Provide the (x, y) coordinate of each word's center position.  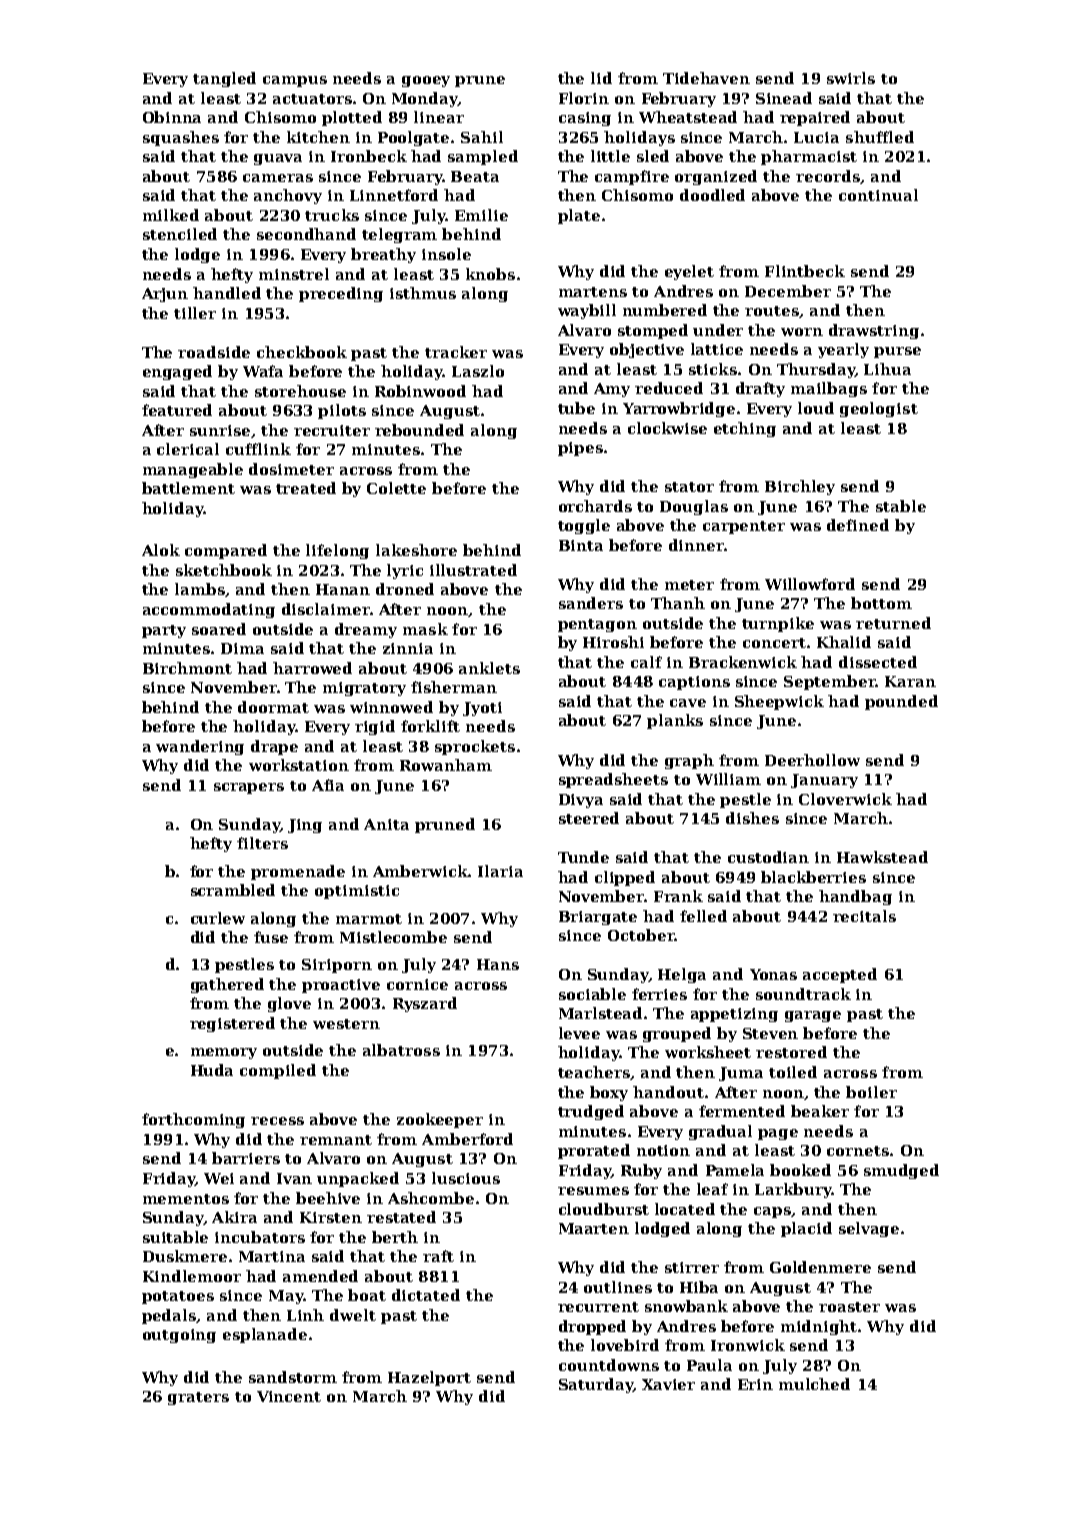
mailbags (829, 389)
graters (198, 1398)
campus (295, 81)
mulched (814, 1384)
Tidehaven (706, 78)
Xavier (668, 1384)
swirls (851, 78)
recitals (864, 916)
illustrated (473, 570)
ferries (659, 994)
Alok (161, 550)
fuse (271, 937)
